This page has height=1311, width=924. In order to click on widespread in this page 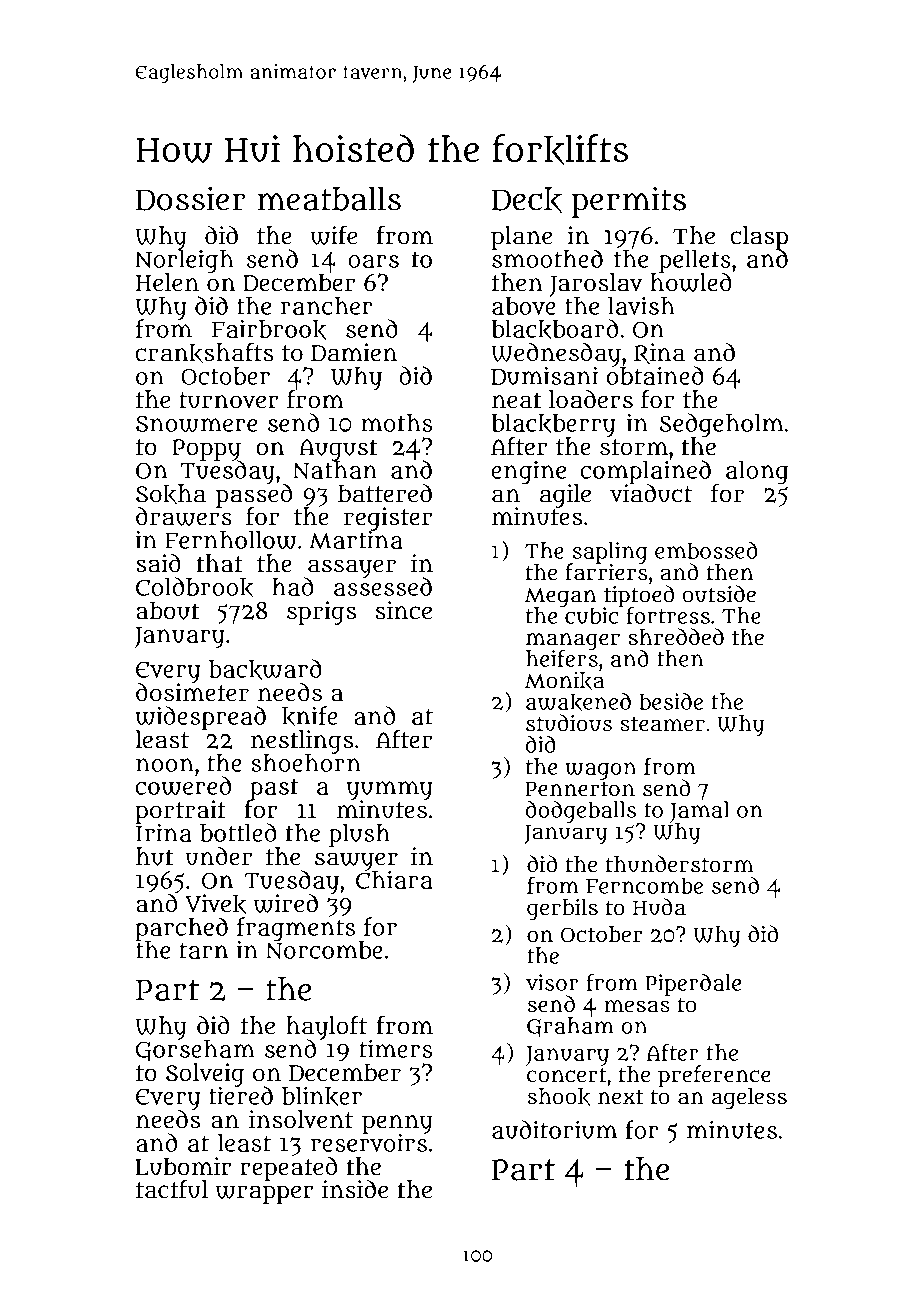, I will do `click(200, 718)`.
